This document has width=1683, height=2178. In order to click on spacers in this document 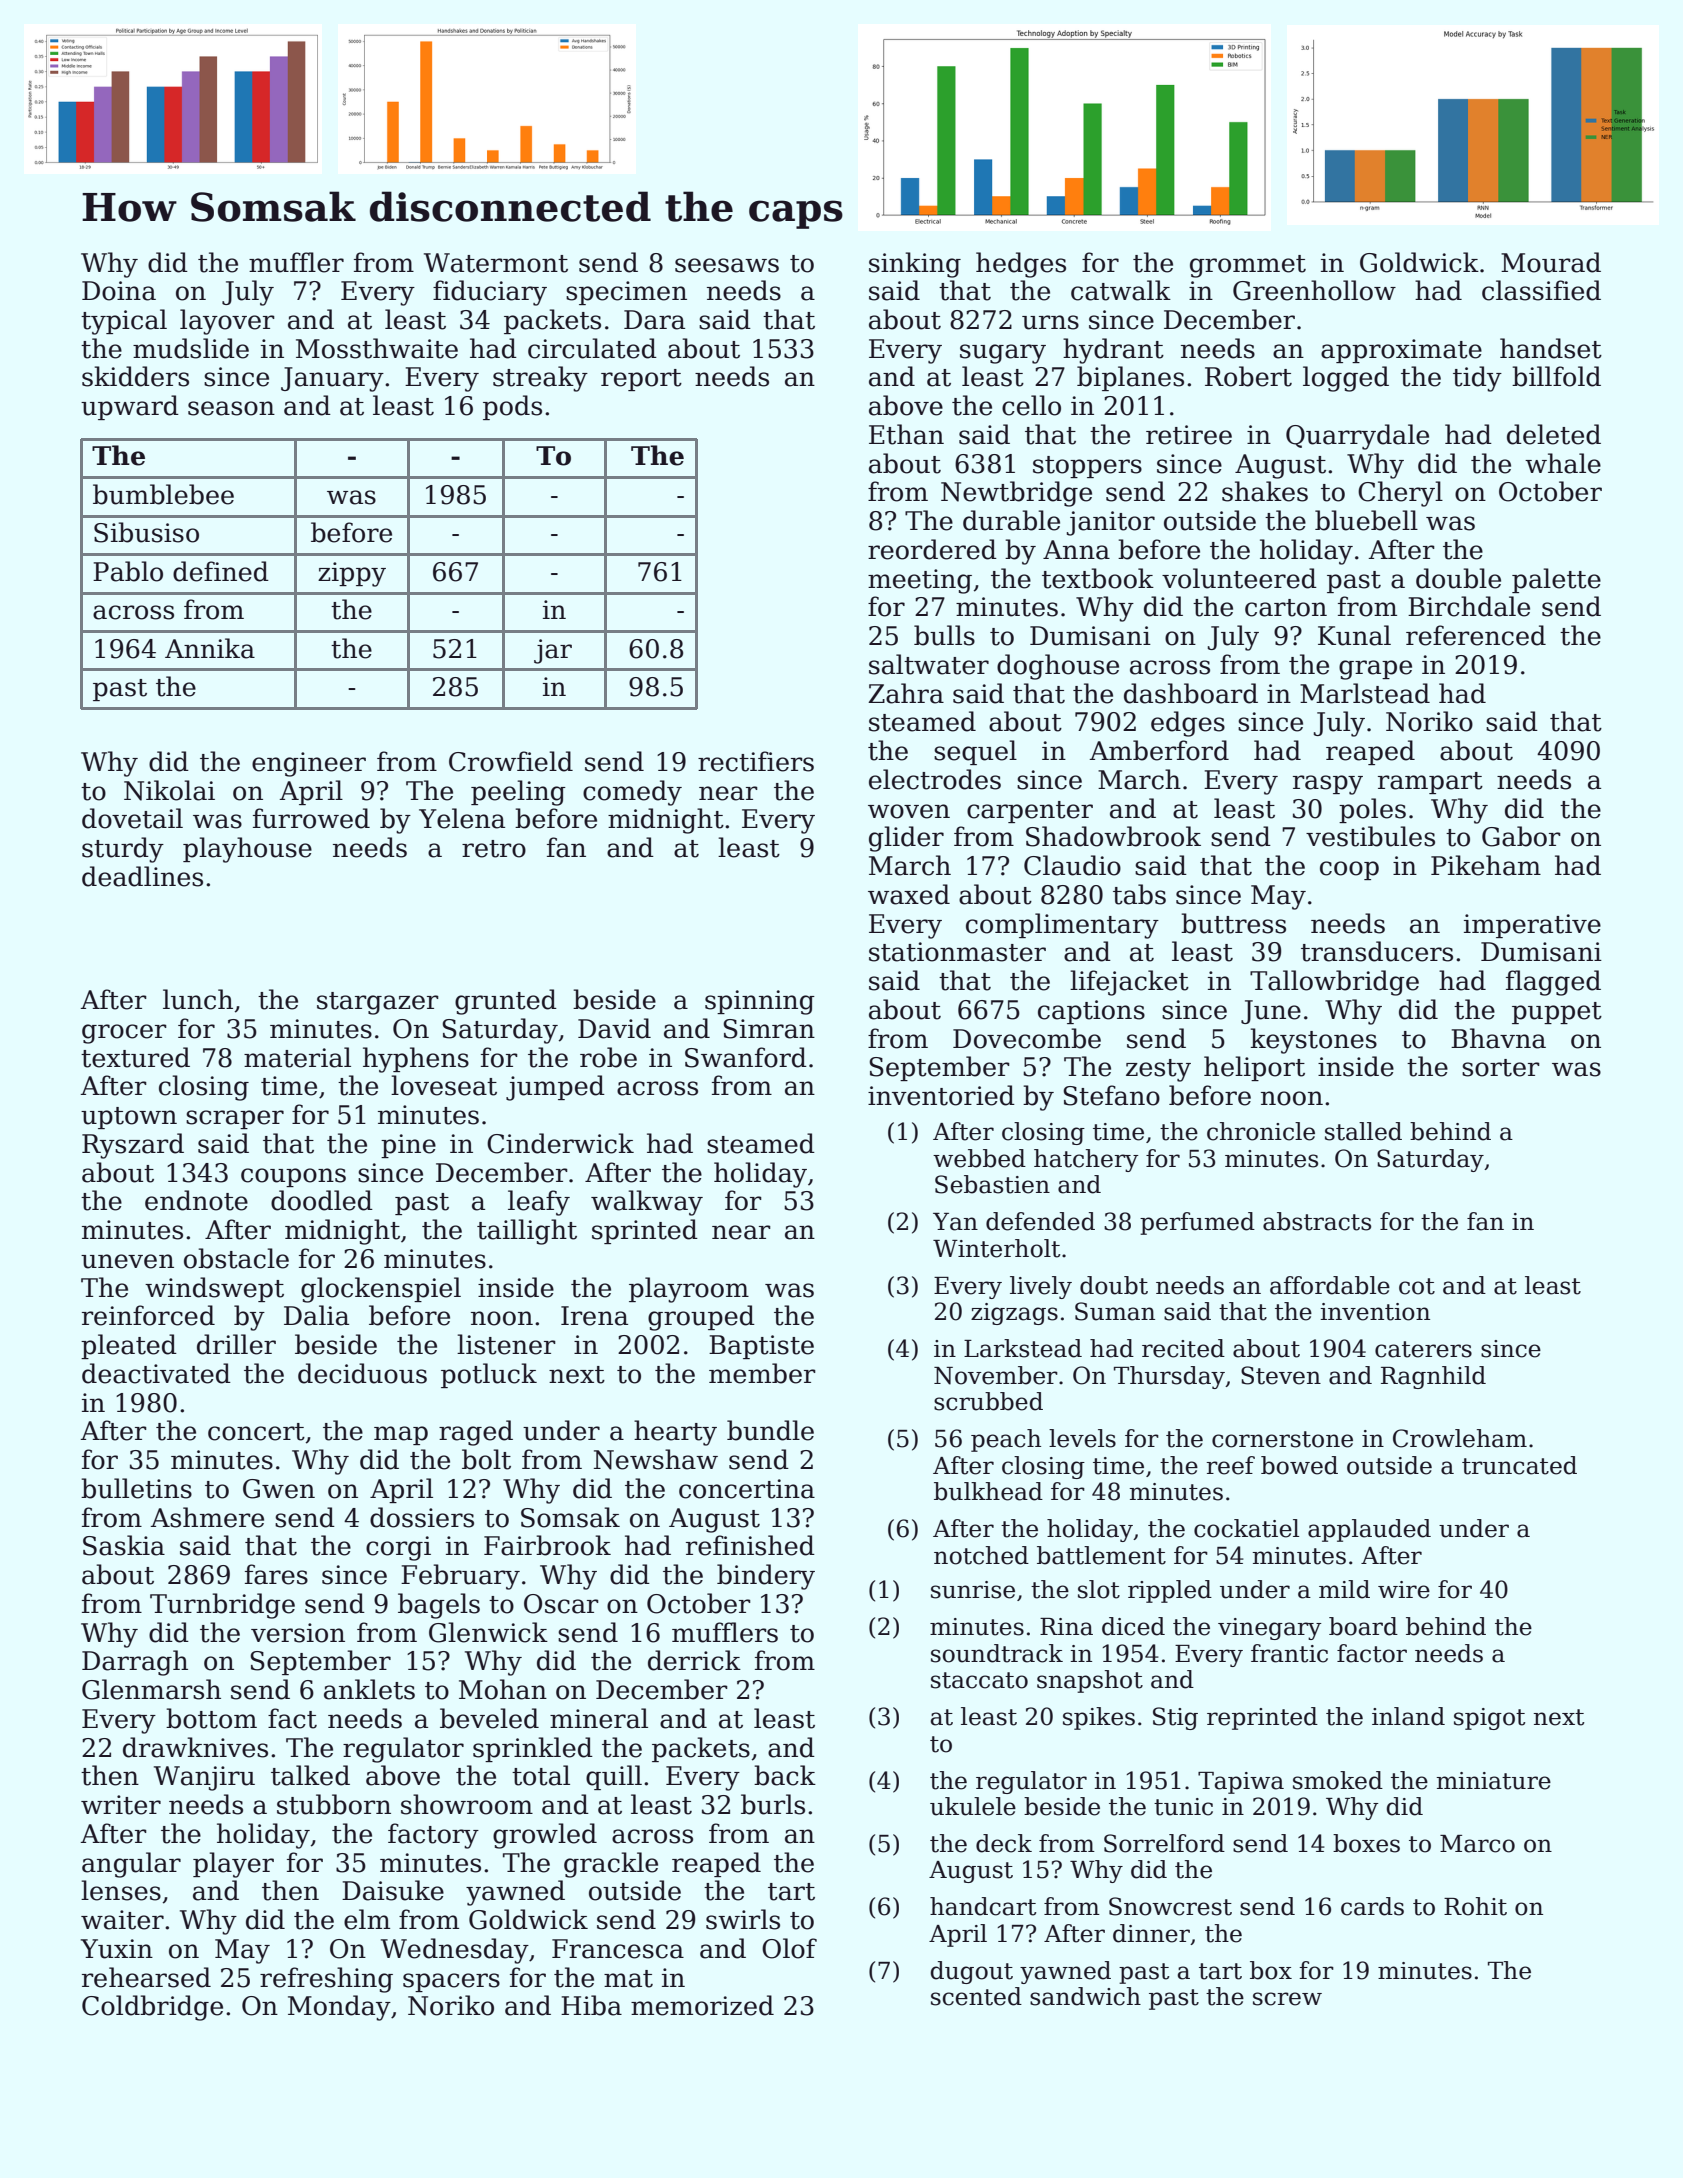, I will do `click(451, 1982)`.
